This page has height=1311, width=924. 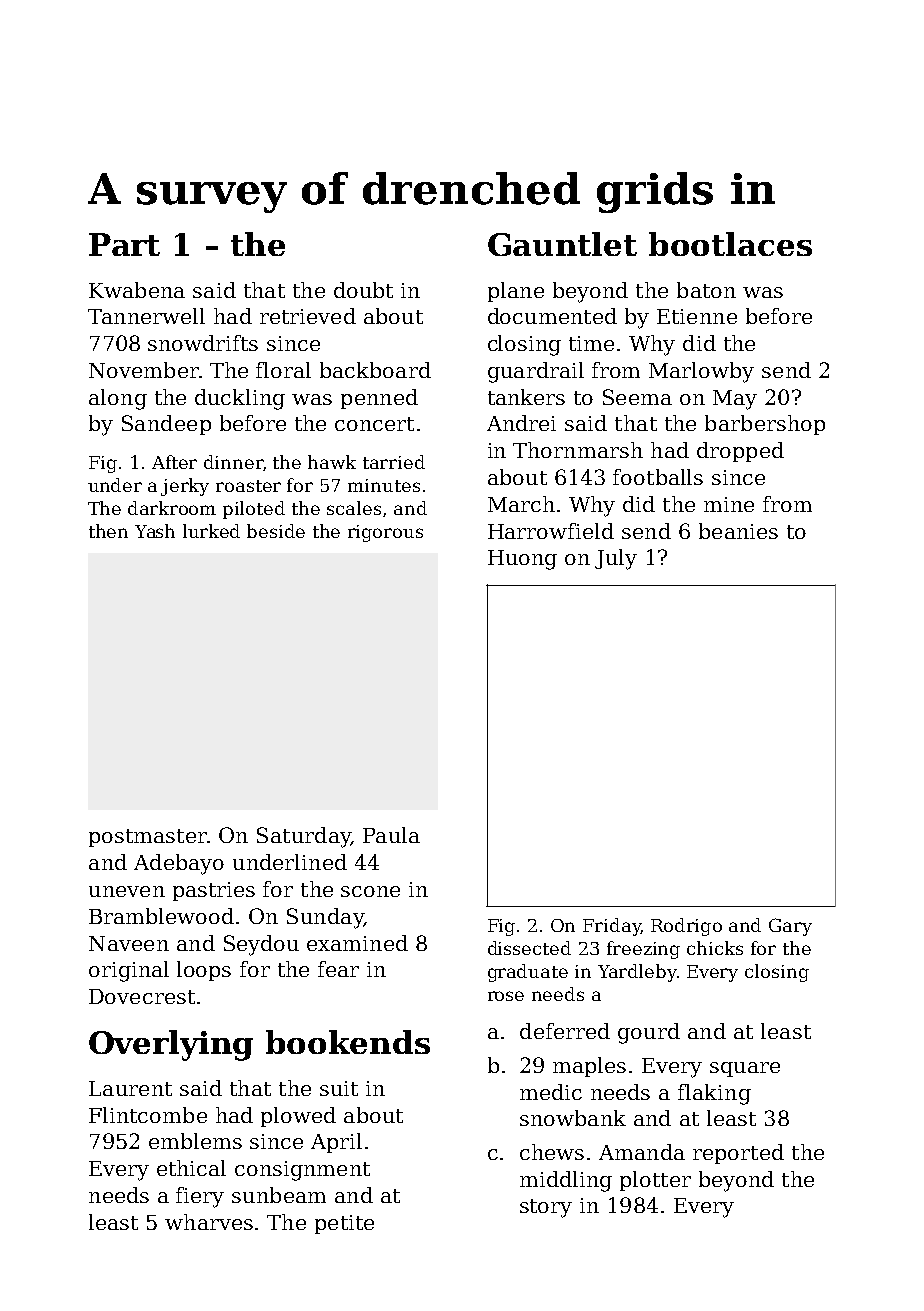 I want to click on Huong, so click(x=522, y=560).
